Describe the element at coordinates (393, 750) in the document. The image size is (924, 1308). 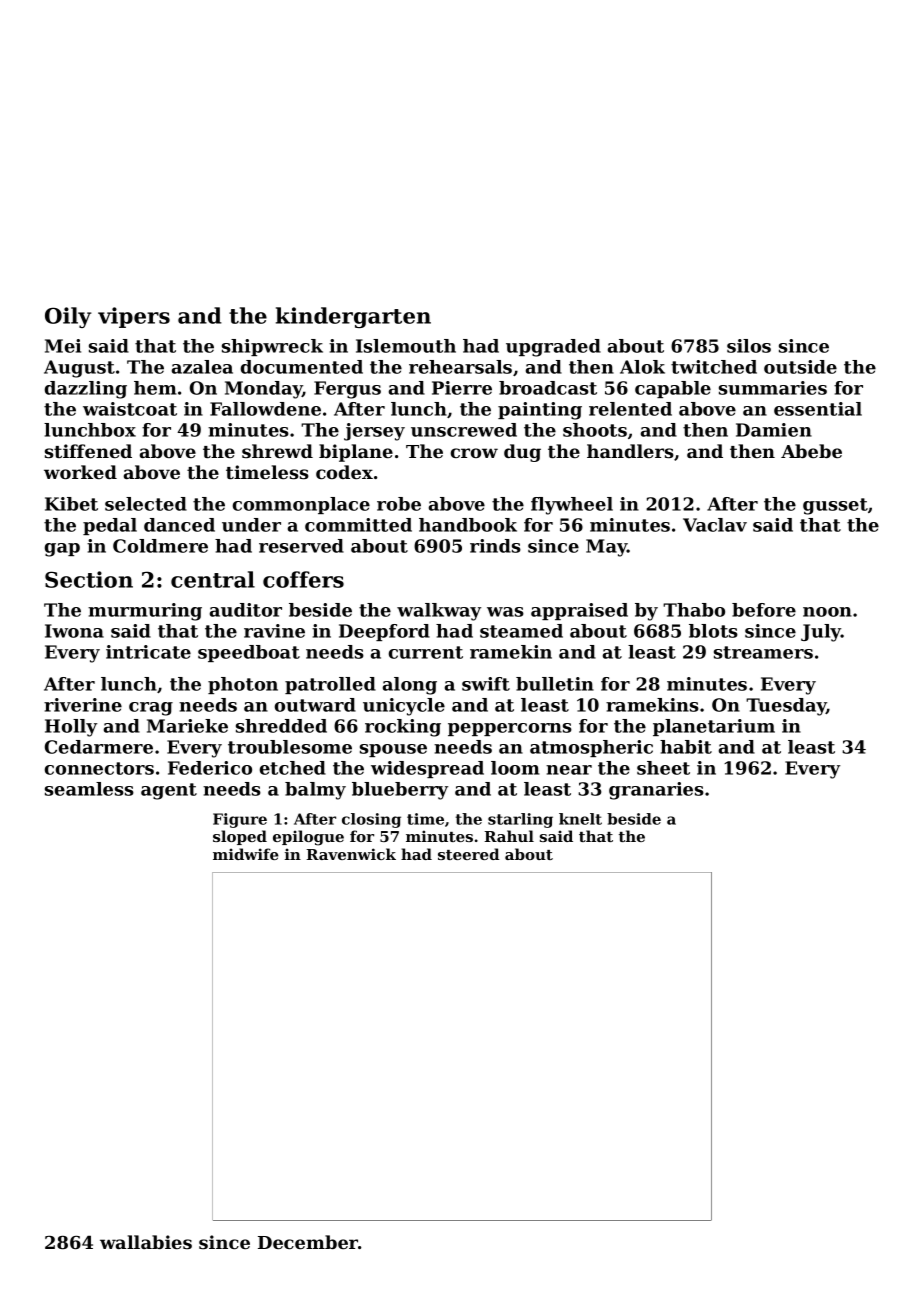
I see `spouse` at that location.
